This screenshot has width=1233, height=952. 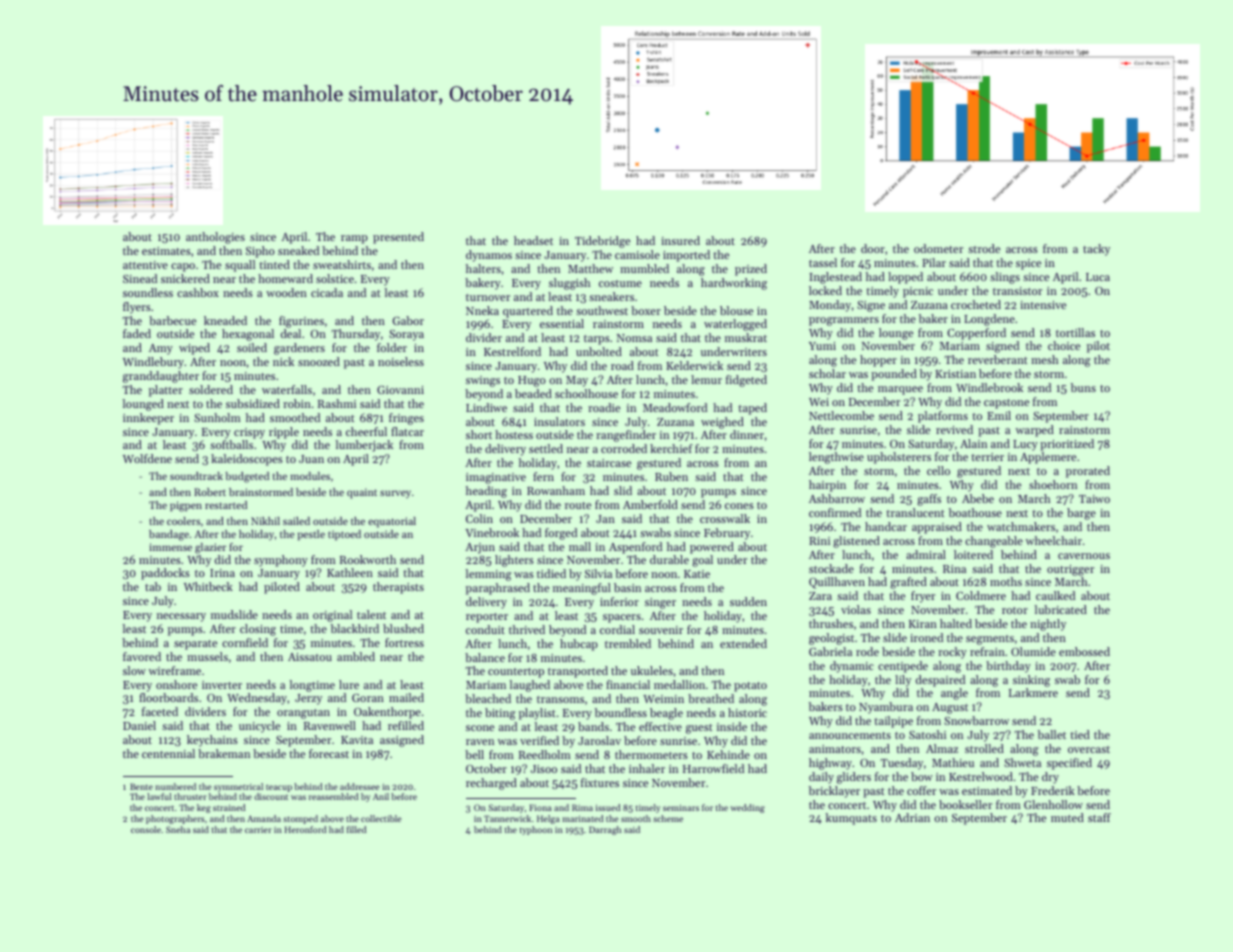 What do you see at coordinates (1098, 277) in the screenshot?
I see `Luca` at bounding box center [1098, 277].
